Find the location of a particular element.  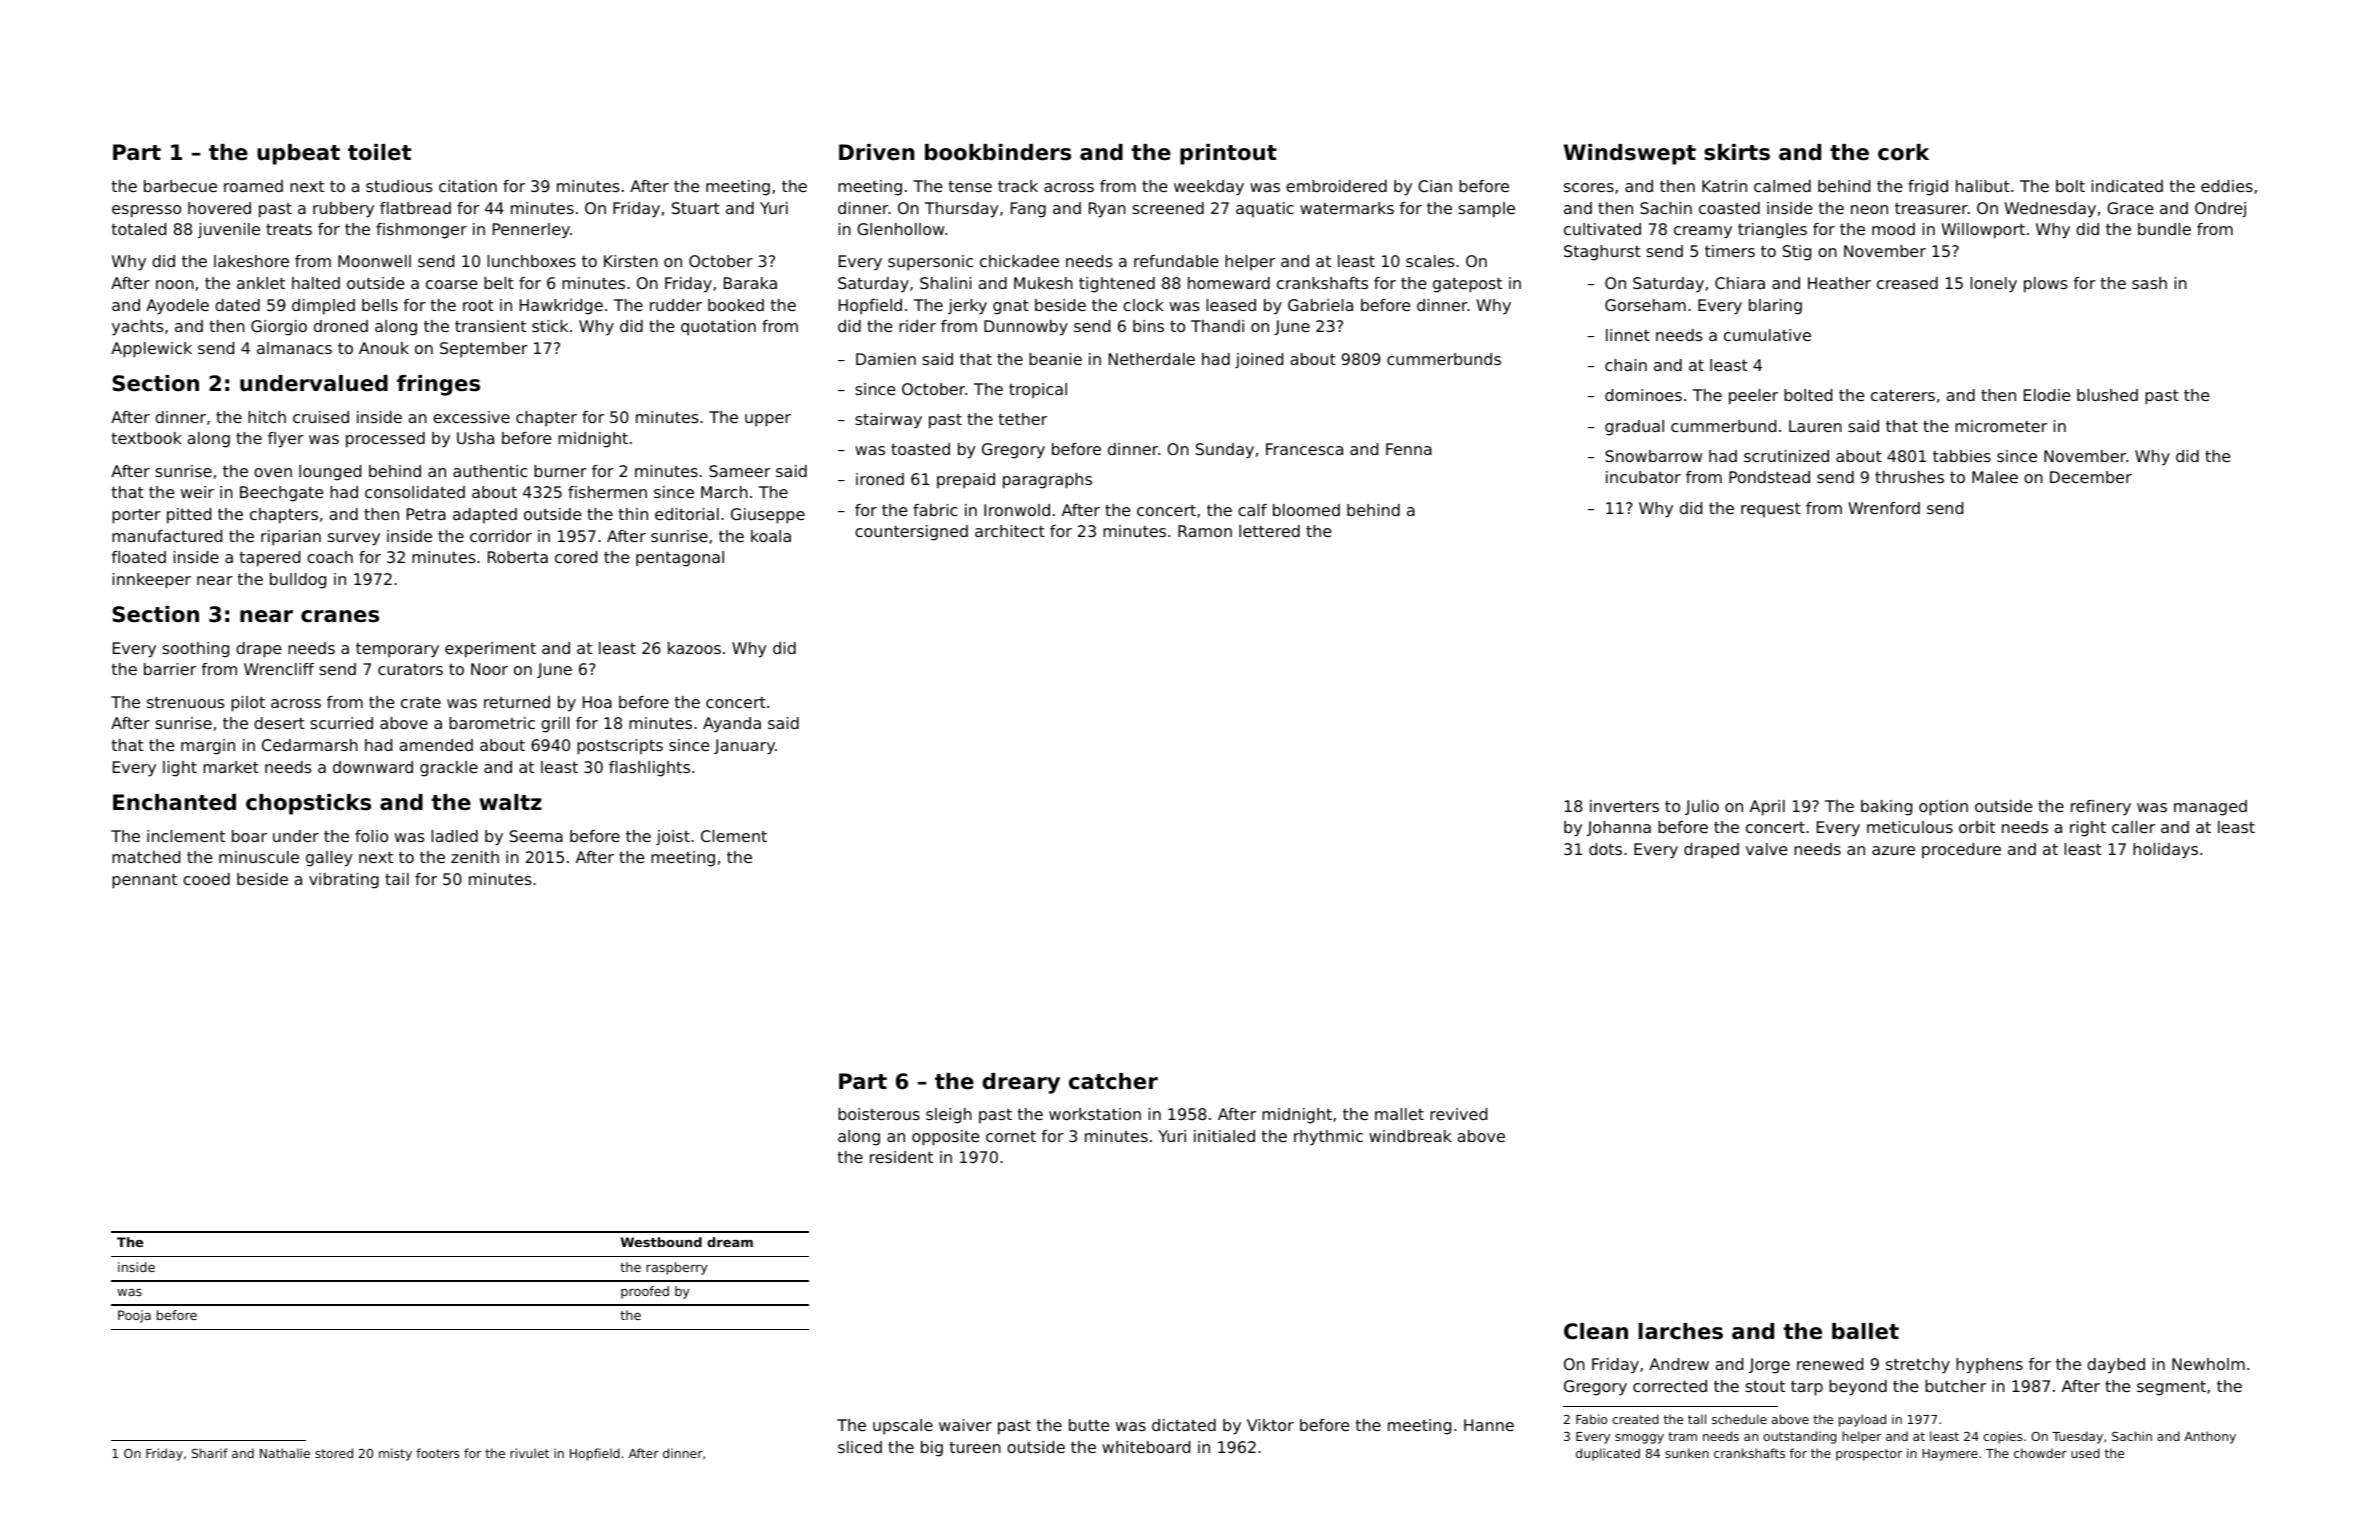

Sharif is located at coordinates (210, 1453).
